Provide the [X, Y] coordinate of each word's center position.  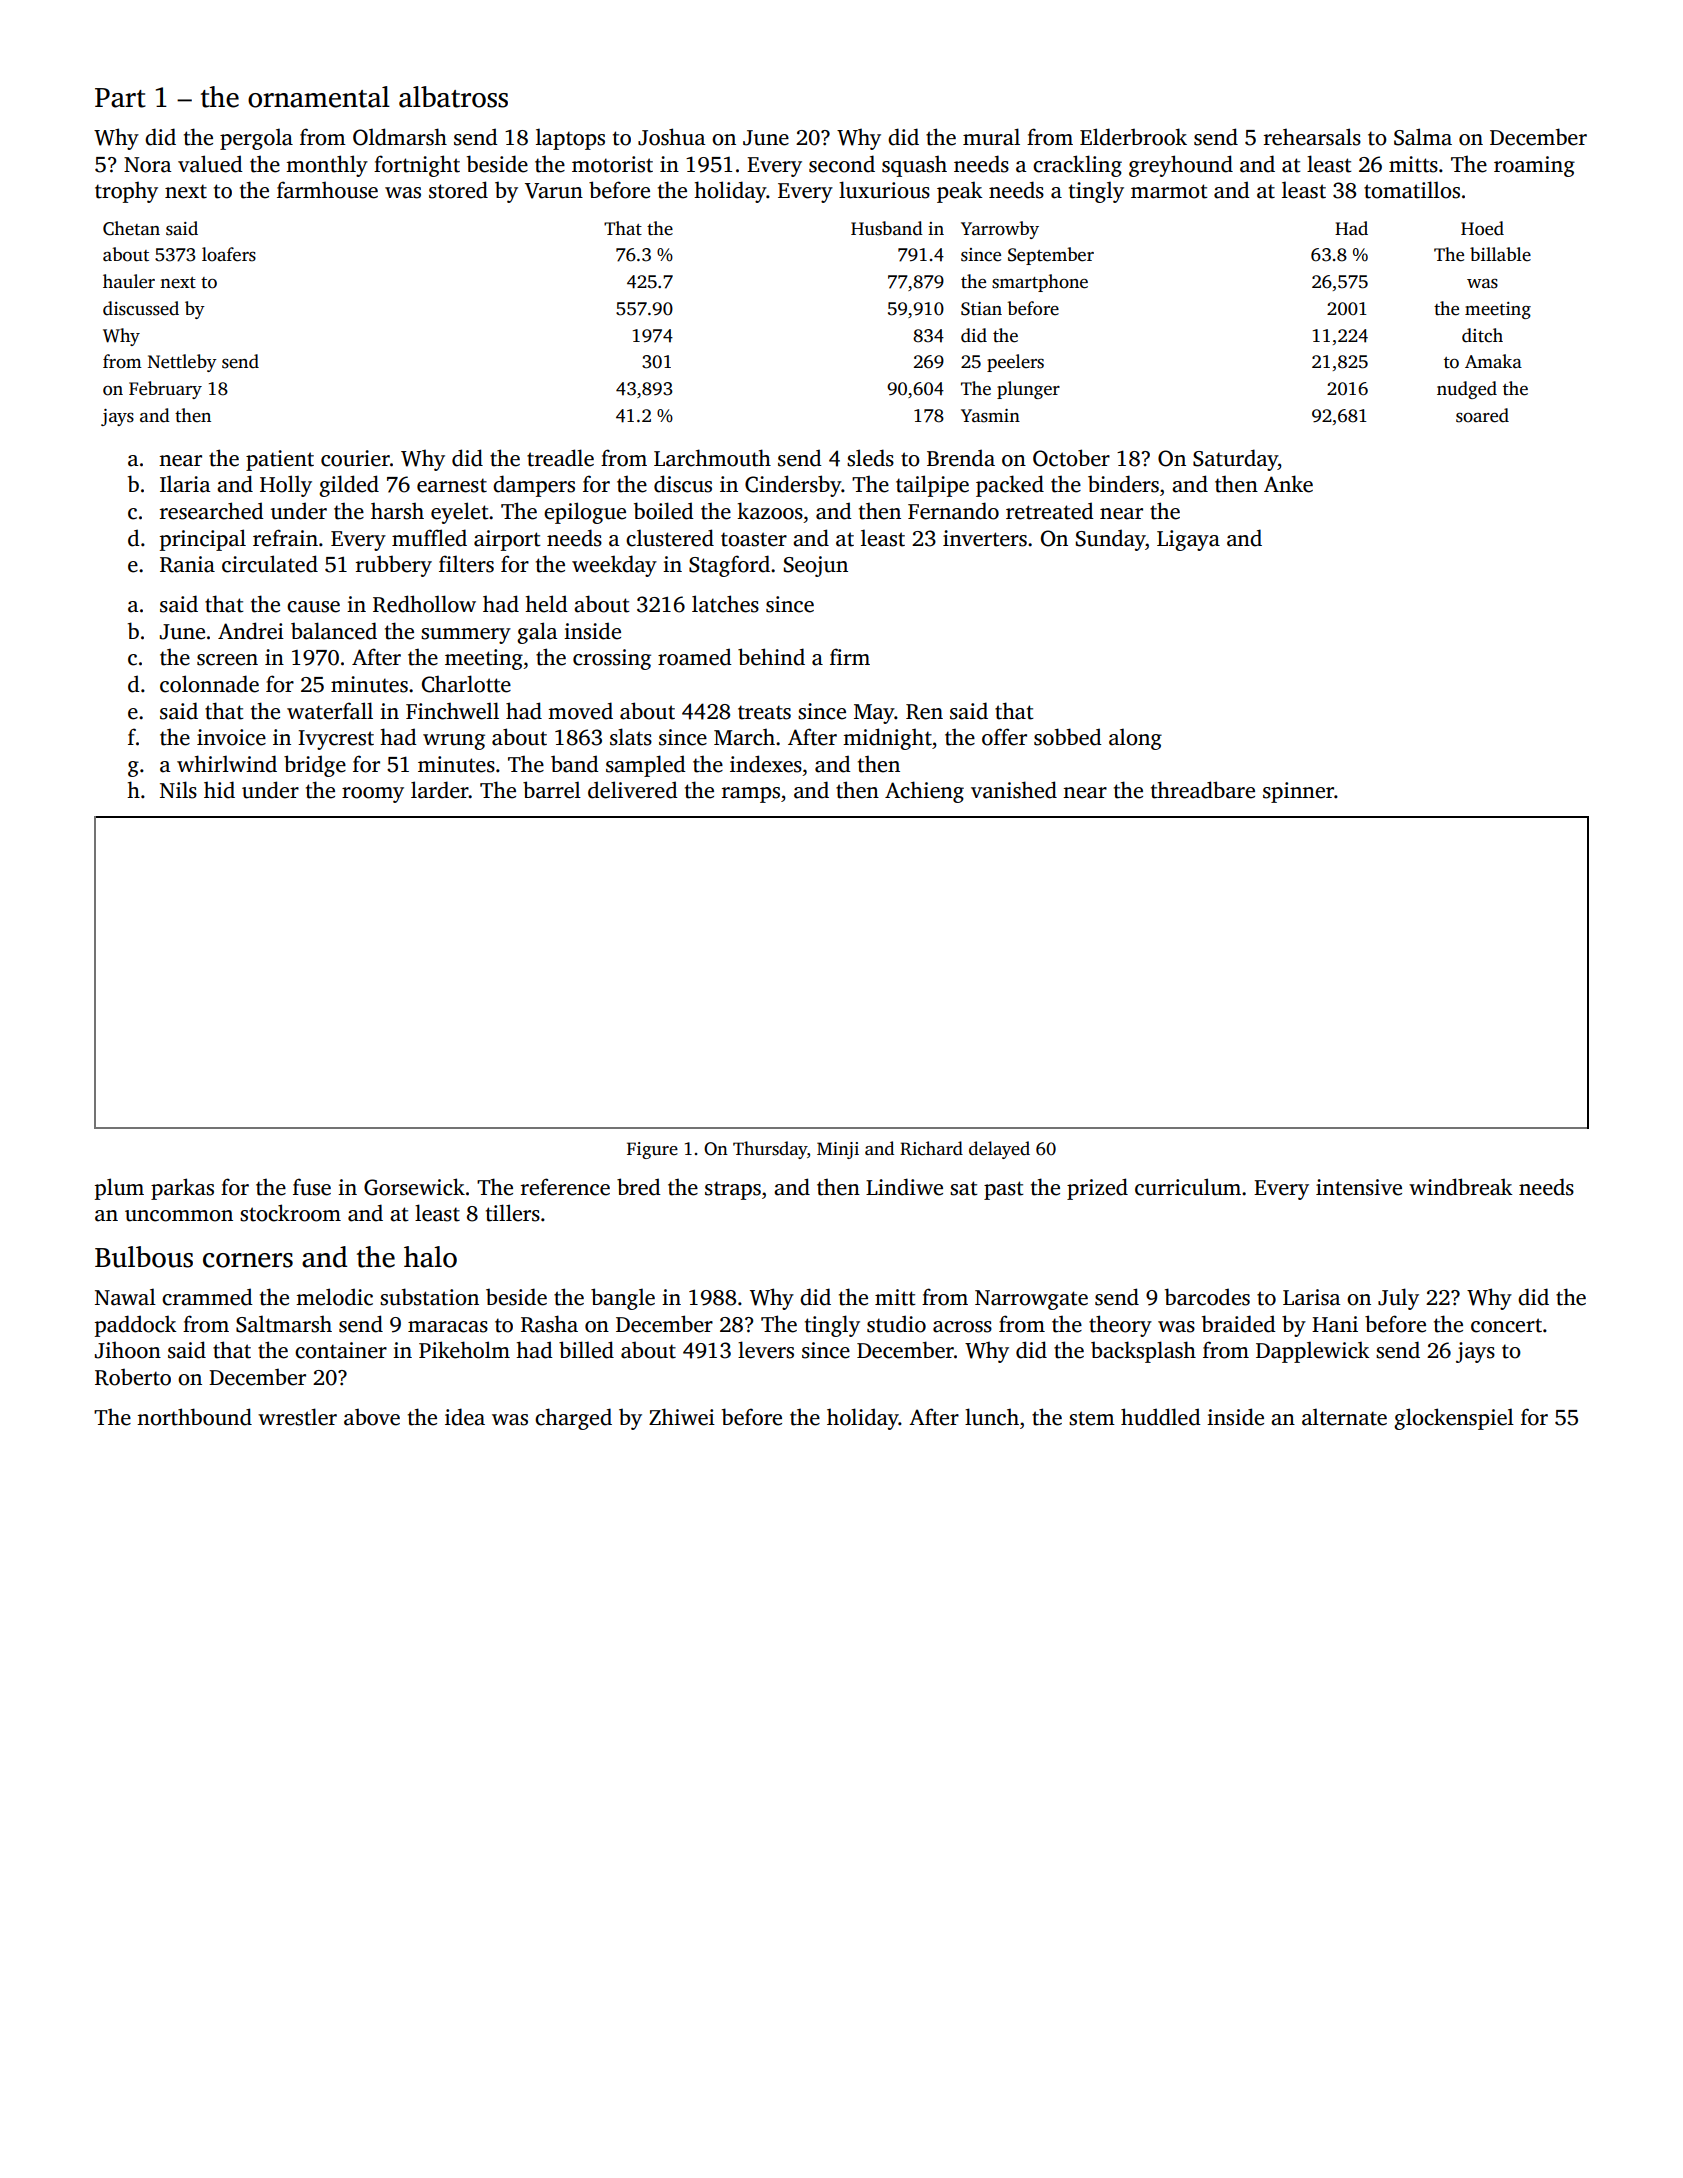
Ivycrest [336, 740]
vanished [1014, 790]
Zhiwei [682, 1417]
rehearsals [1312, 137]
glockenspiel [1454, 1419]
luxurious [884, 190]
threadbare [1203, 790]
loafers [229, 254]
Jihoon [128, 1350]
